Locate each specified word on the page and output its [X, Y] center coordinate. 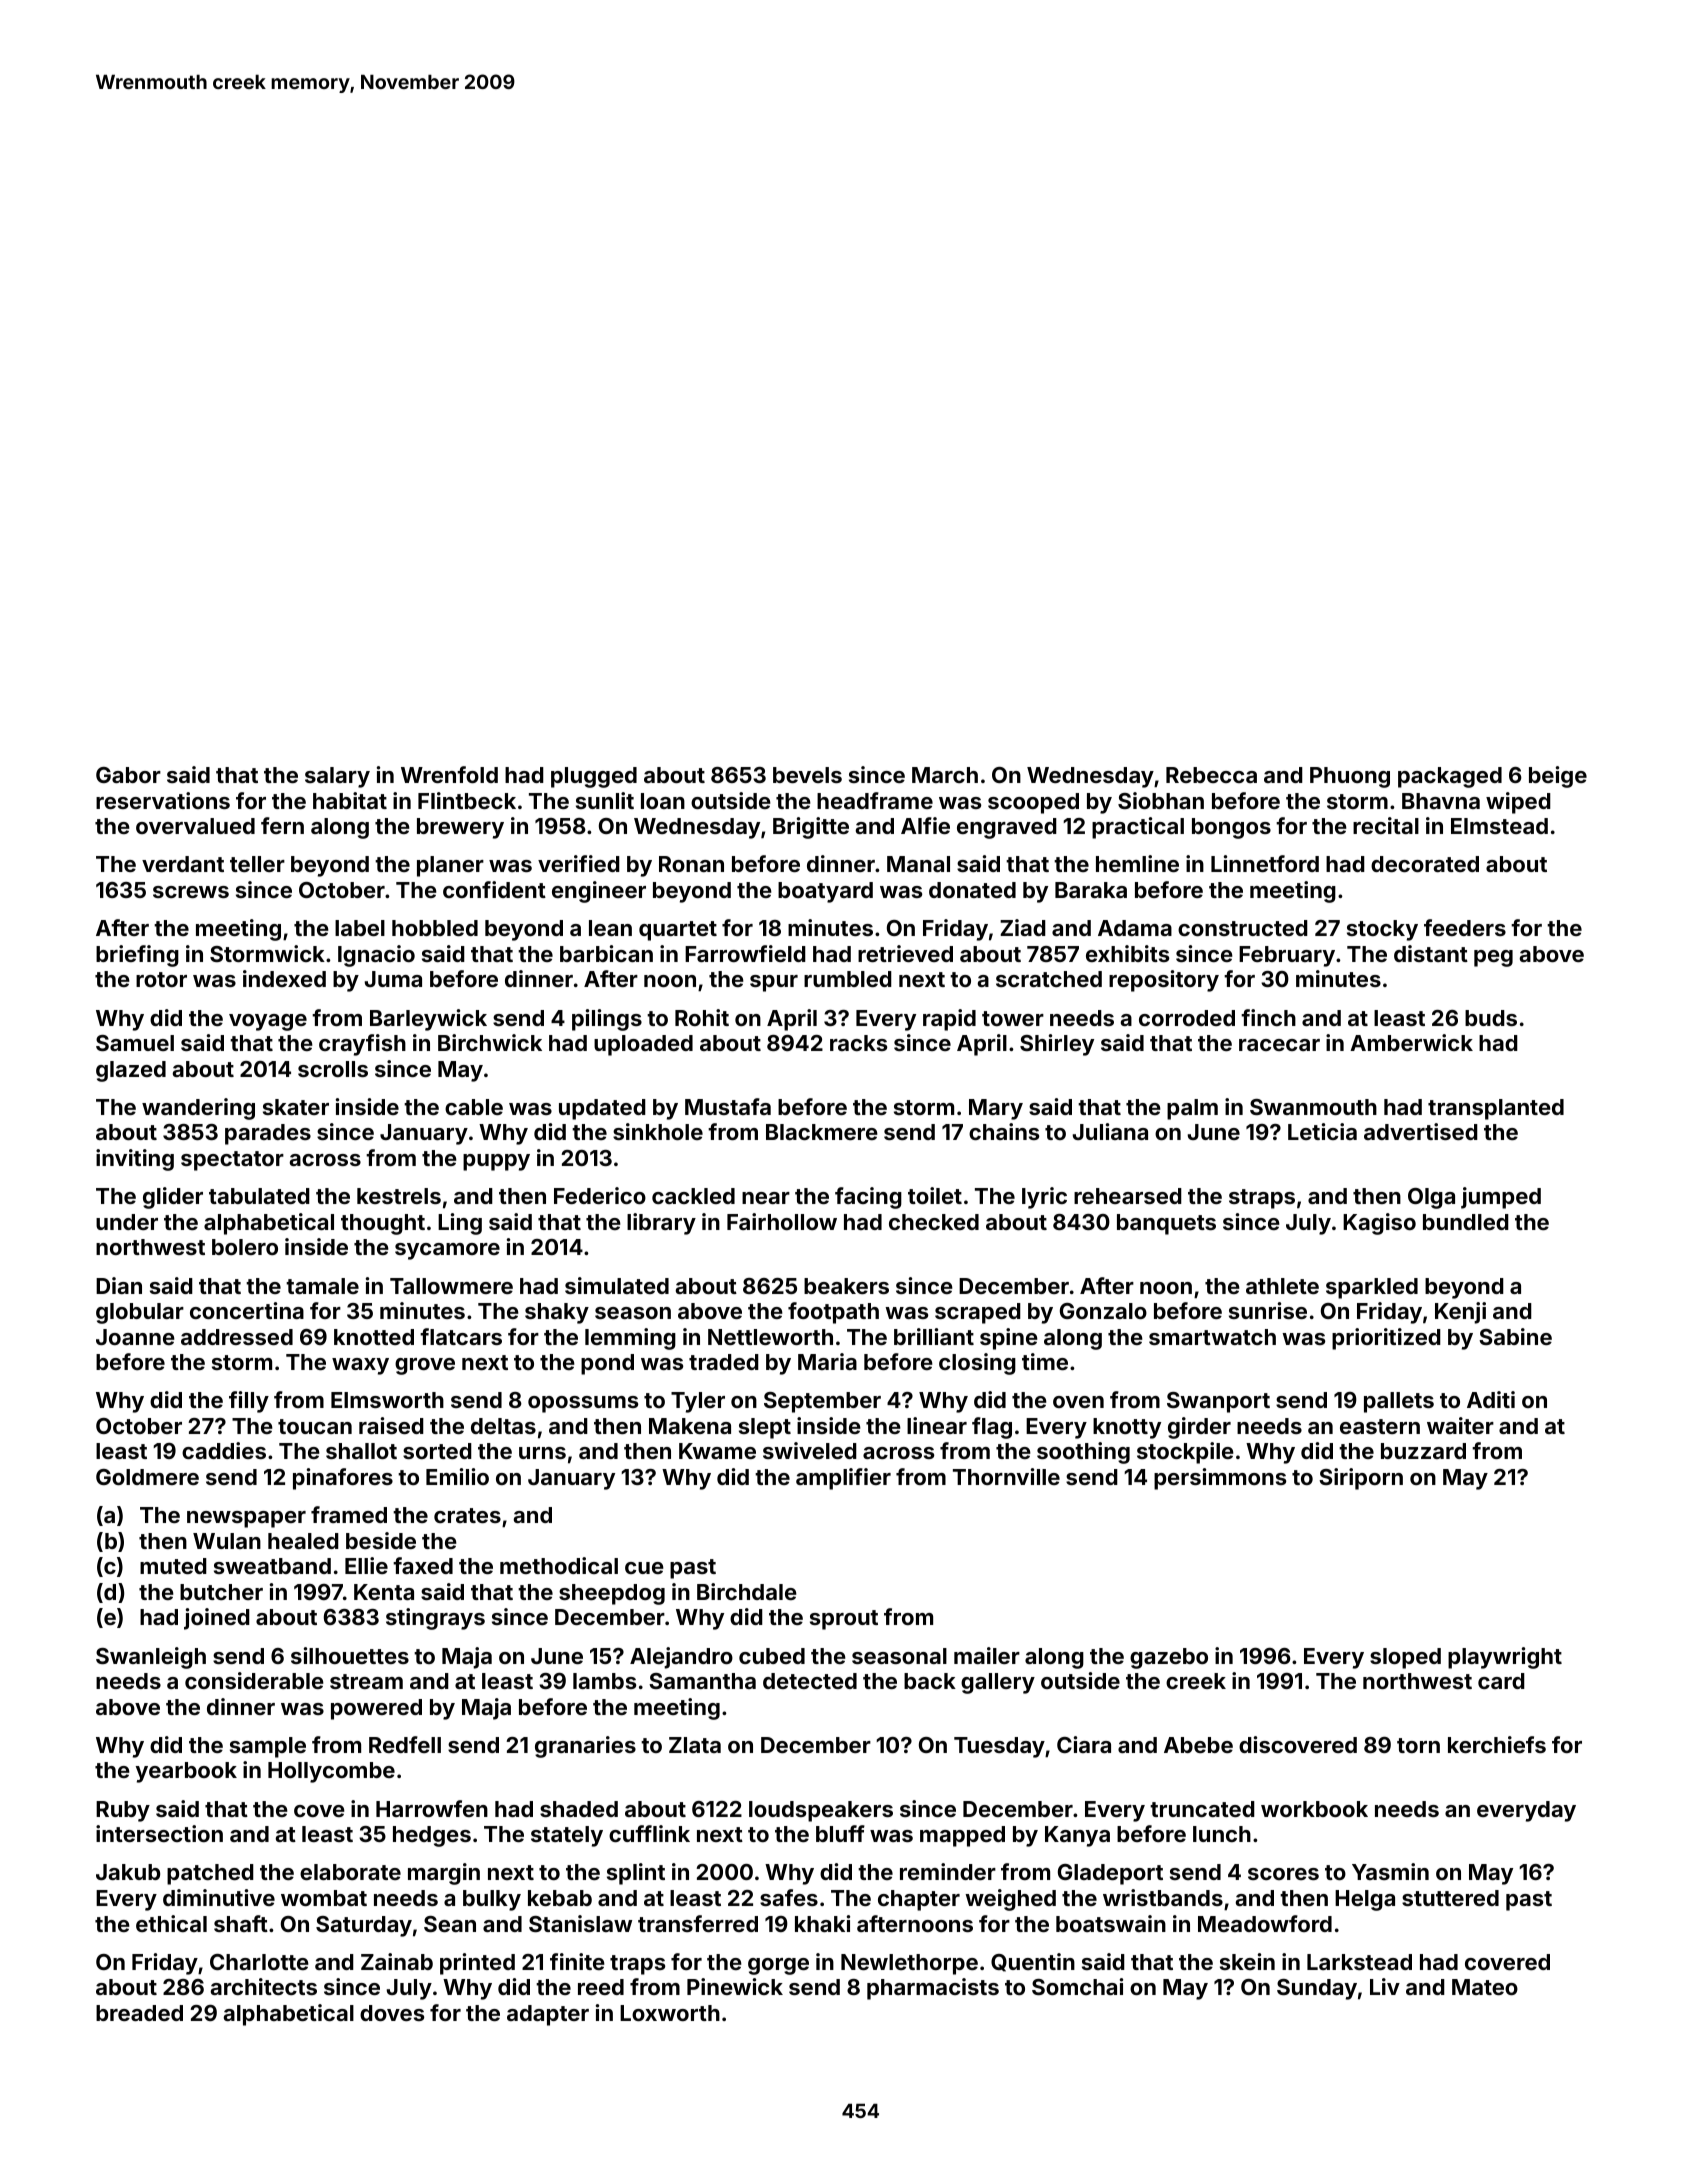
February [1287, 956]
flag [992, 1428]
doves [392, 2013]
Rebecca [1211, 775]
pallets [1399, 1402]
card [1501, 1681]
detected [810, 1681]
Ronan [691, 864]
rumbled [848, 979]
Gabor [128, 775]
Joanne [135, 1337]
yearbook [186, 1772]
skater [296, 1107]
